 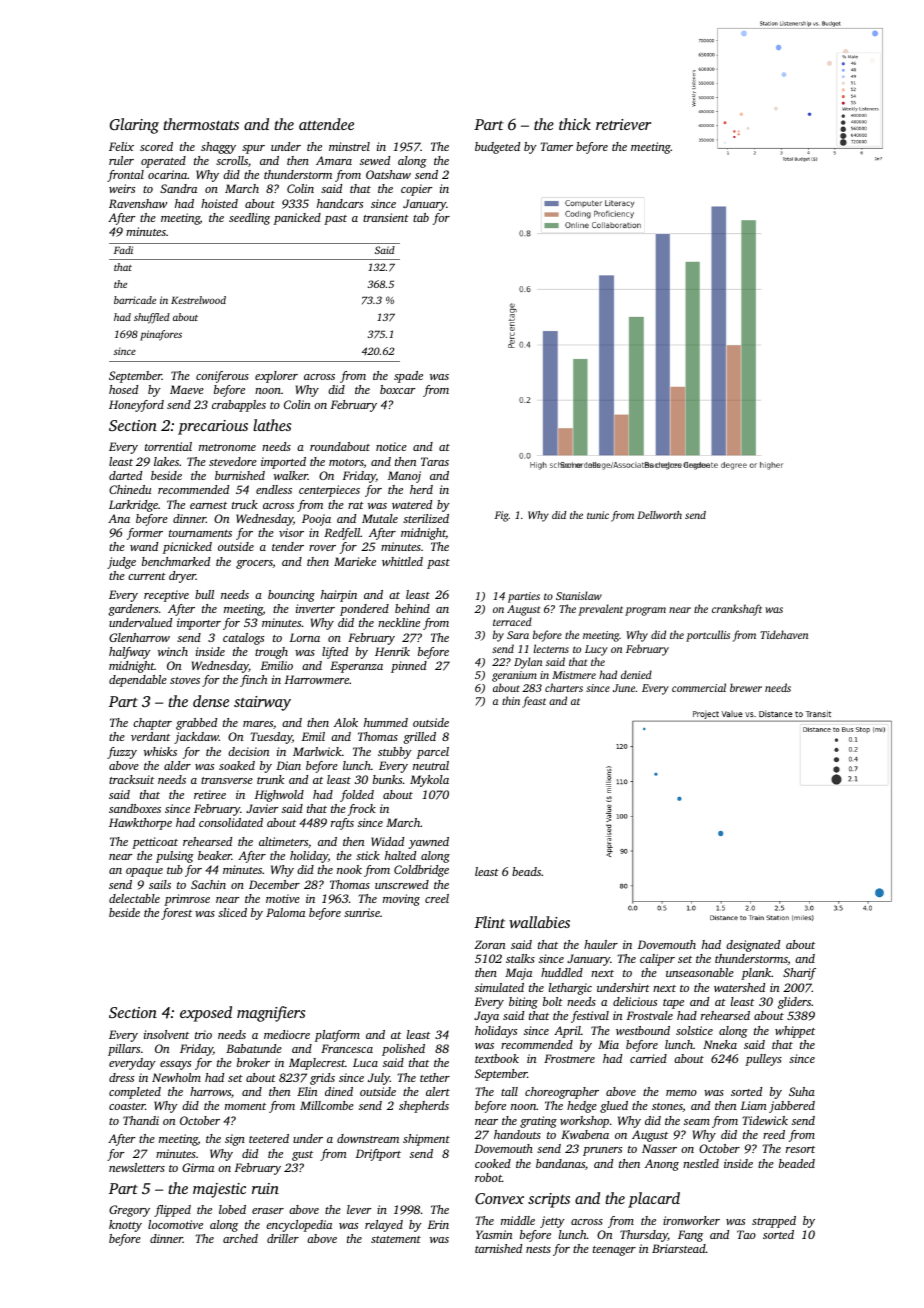 What do you see at coordinates (623, 124) in the image?
I see `retriever` at bounding box center [623, 124].
